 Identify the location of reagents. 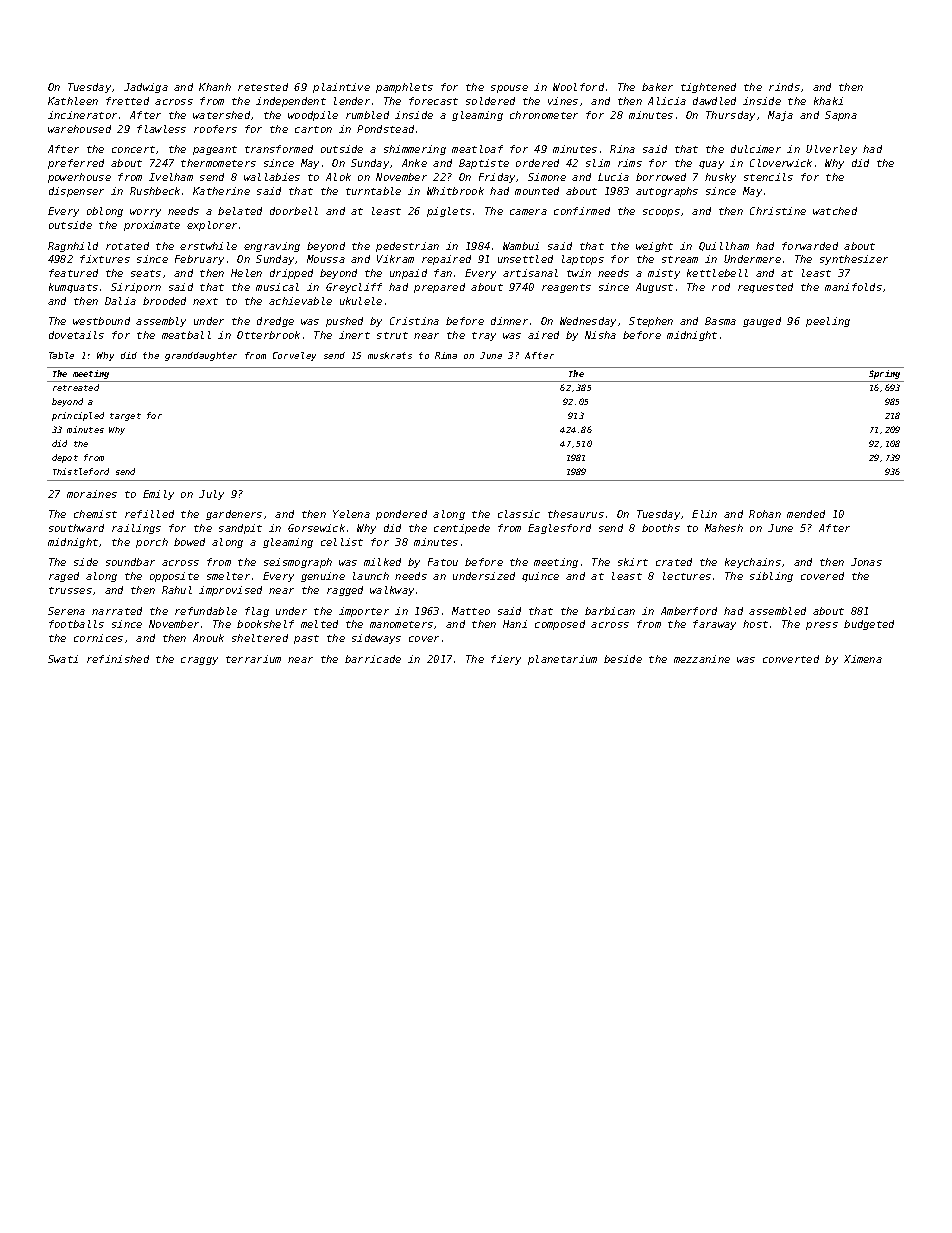
(566, 288).
